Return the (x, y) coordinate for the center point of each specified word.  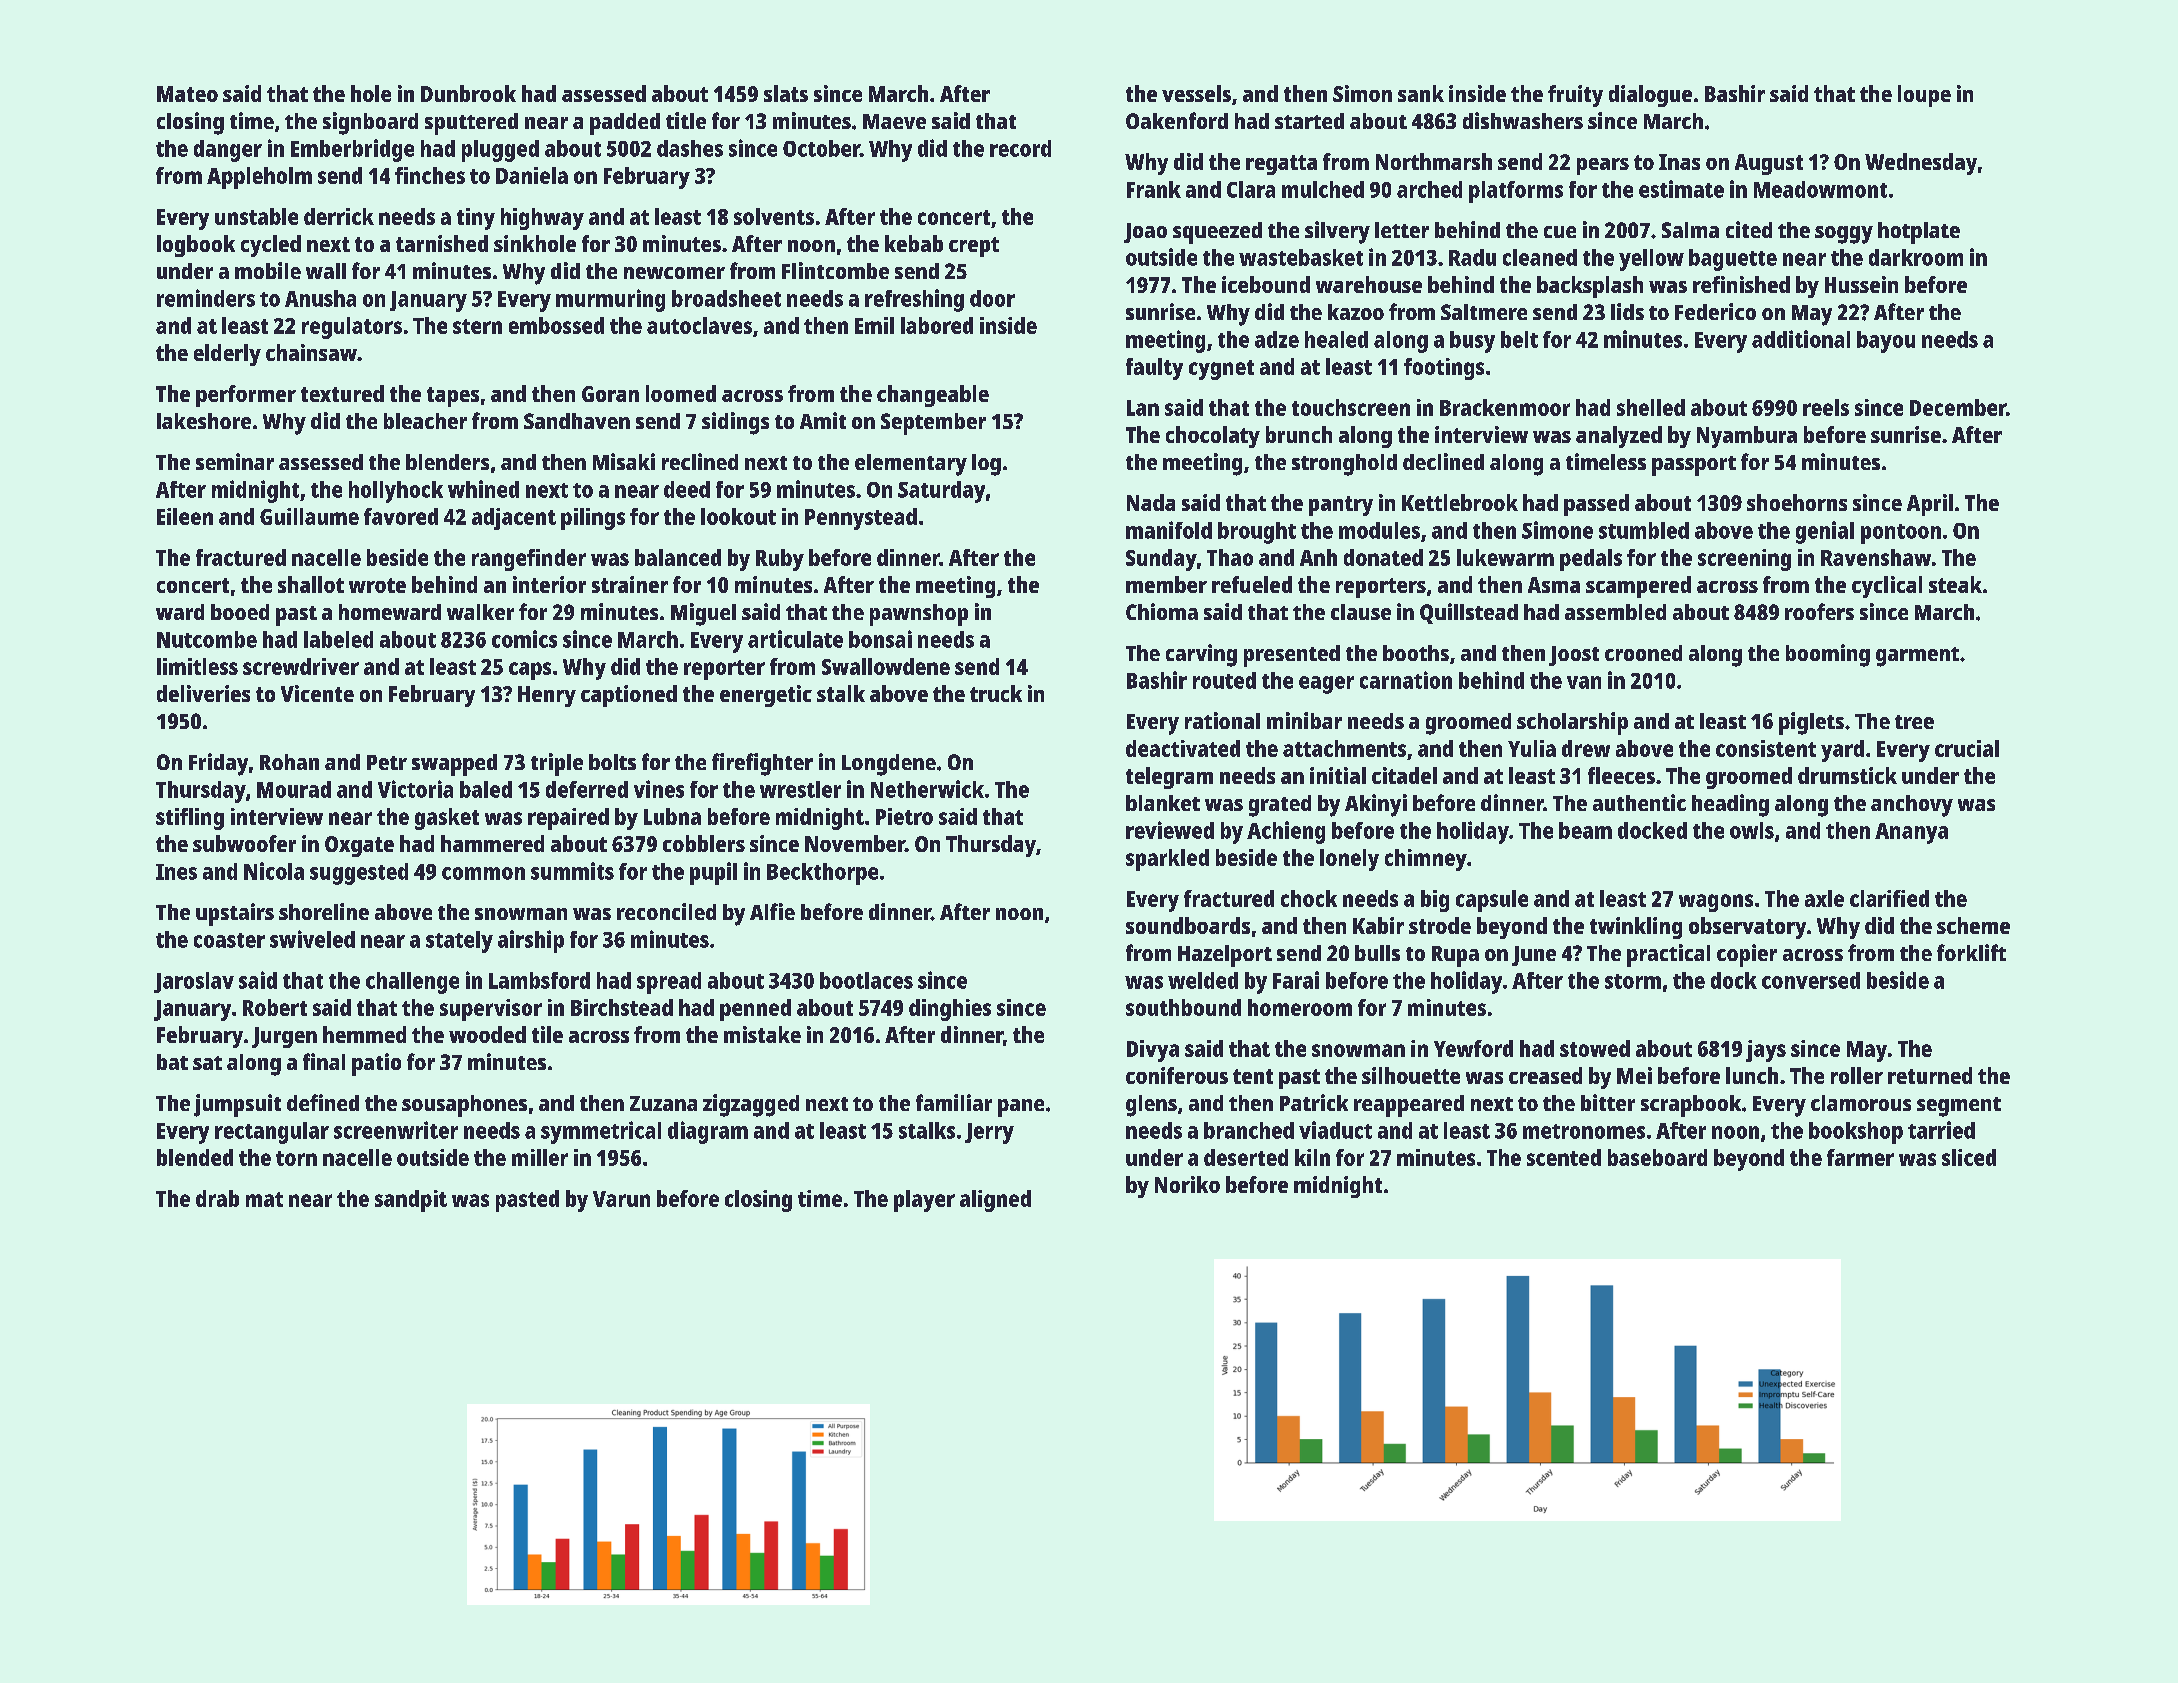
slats (786, 93)
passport (1694, 466)
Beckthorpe (822, 874)
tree (1914, 722)
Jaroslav (194, 982)
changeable (933, 396)
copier (1747, 955)
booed (240, 612)
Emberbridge (352, 150)
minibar (1304, 720)
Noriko (1187, 1184)
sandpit (411, 1201)
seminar (235, 461)
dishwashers (1523, 120)
